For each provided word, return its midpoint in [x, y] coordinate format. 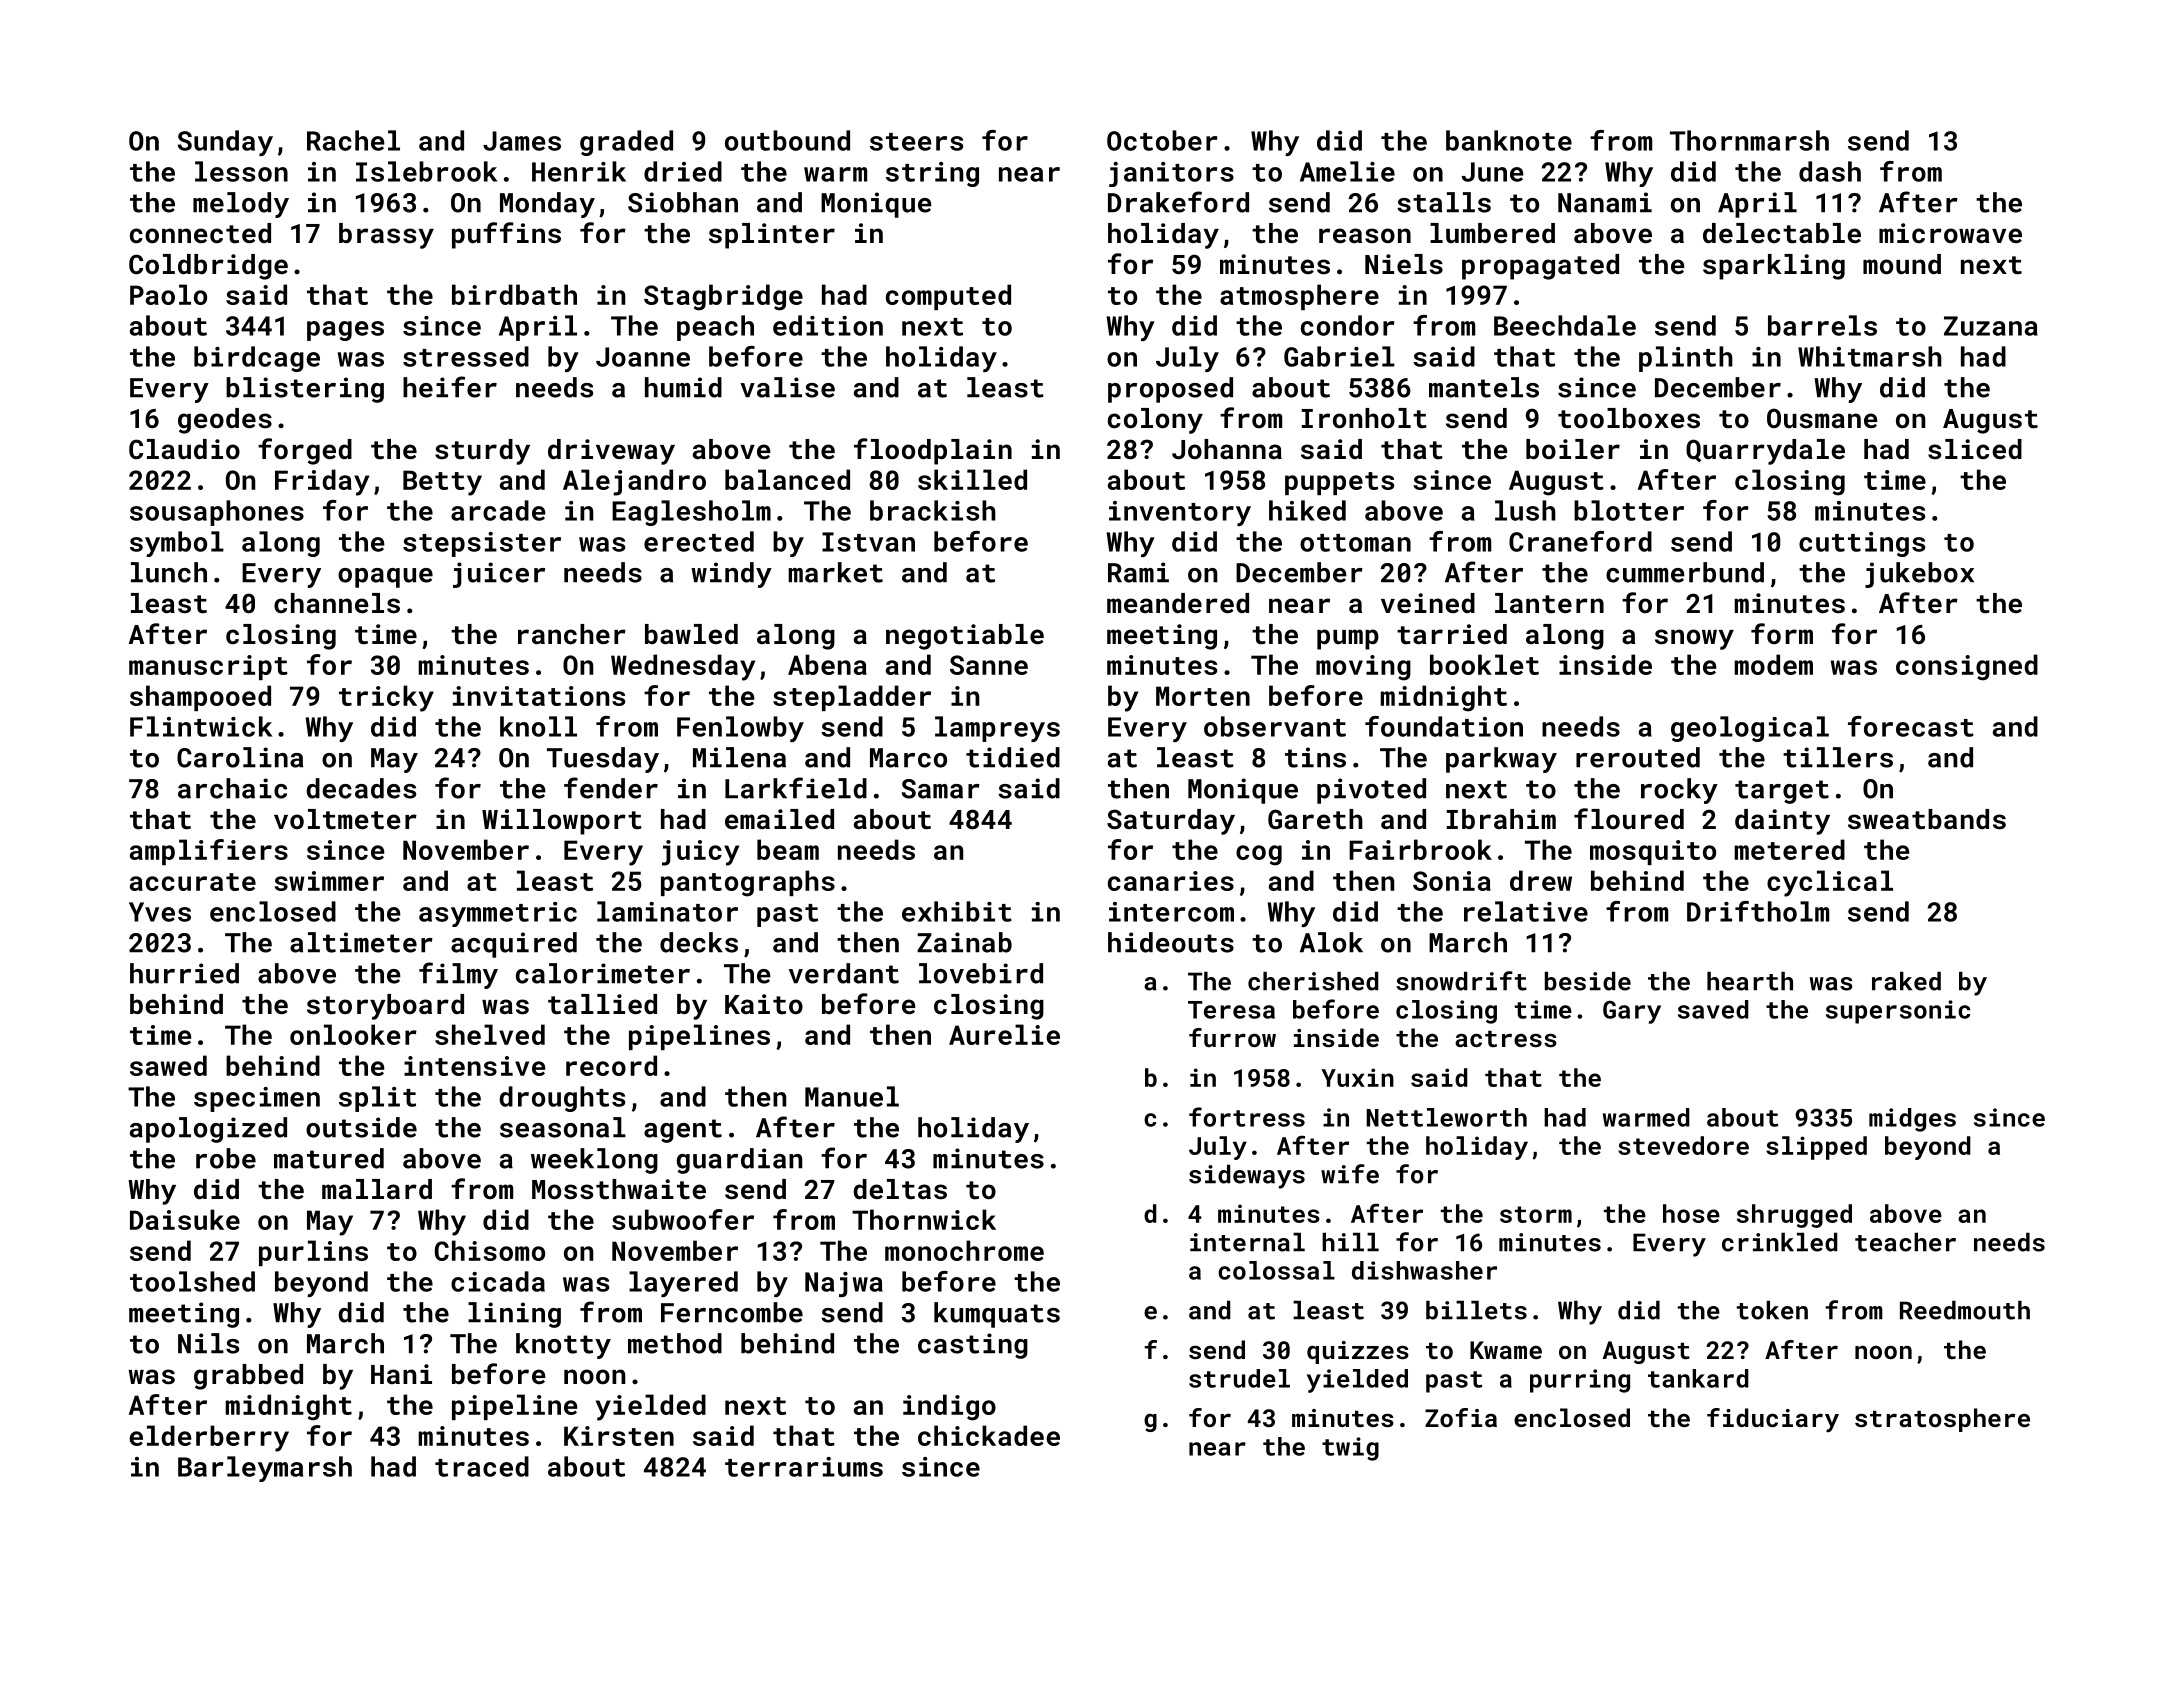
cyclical [1830, 883]
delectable [1782, 233]
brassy [386, 236]
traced [482, 1466]
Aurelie [1004, 1034]
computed [948, 297]
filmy [458, 975]
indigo [949, 1407]
